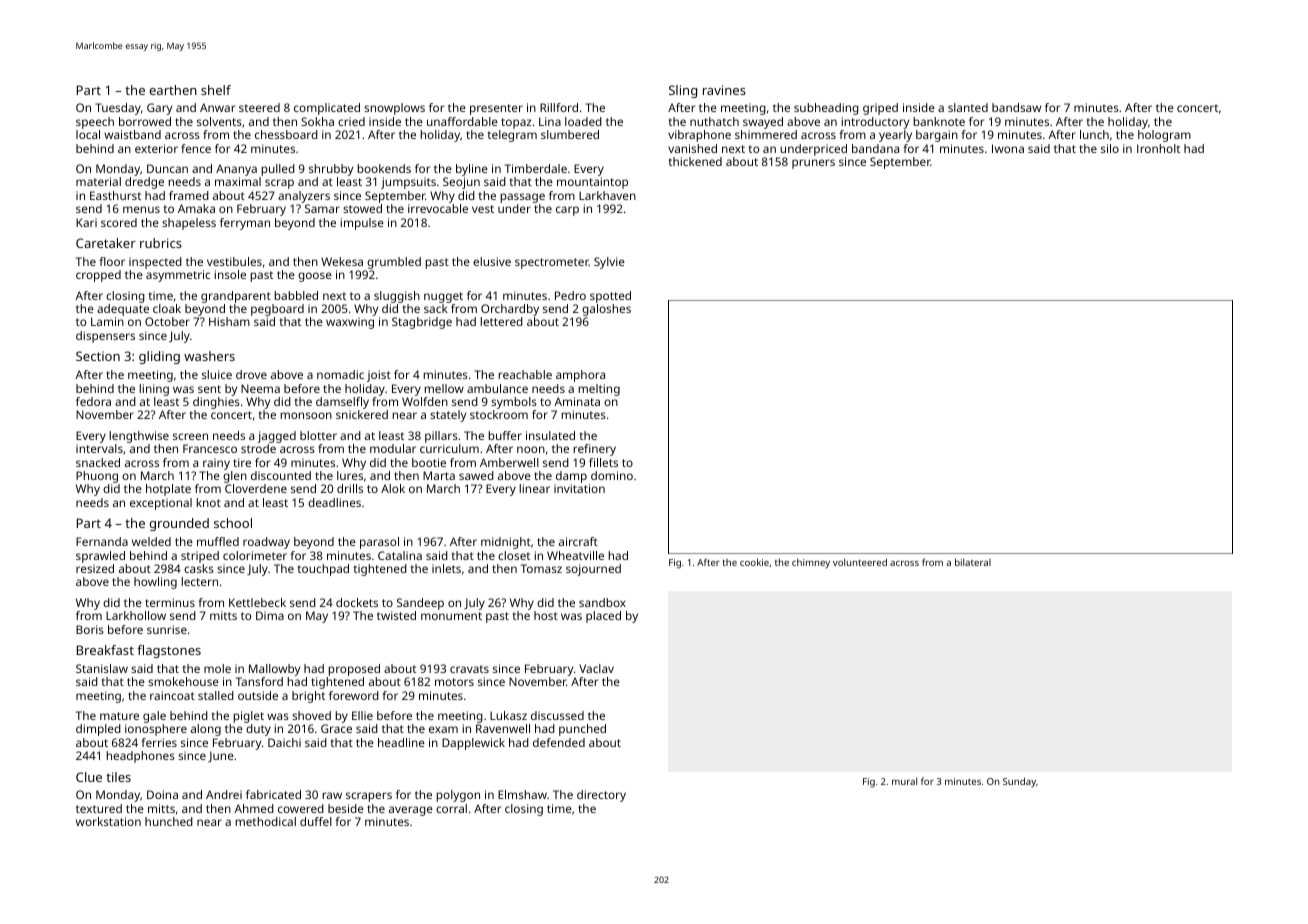 The width and height of the document is (1308, 924). I want to click on Rillford, so click(559, 107).
